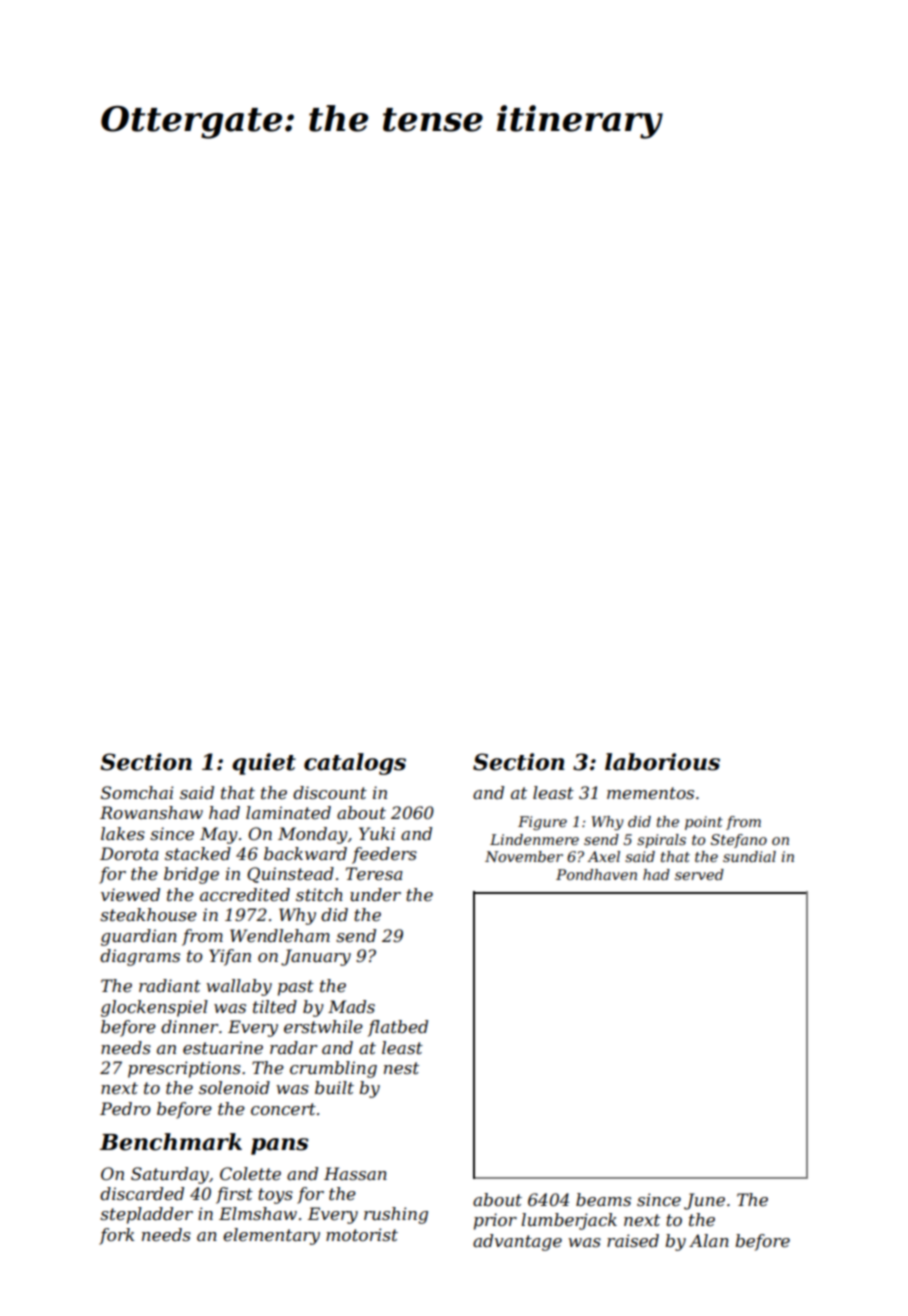  What do you see at coordinates (398, 1028) in the screenshot?
I see `flatbed` at bounding box center [398, 1028].
